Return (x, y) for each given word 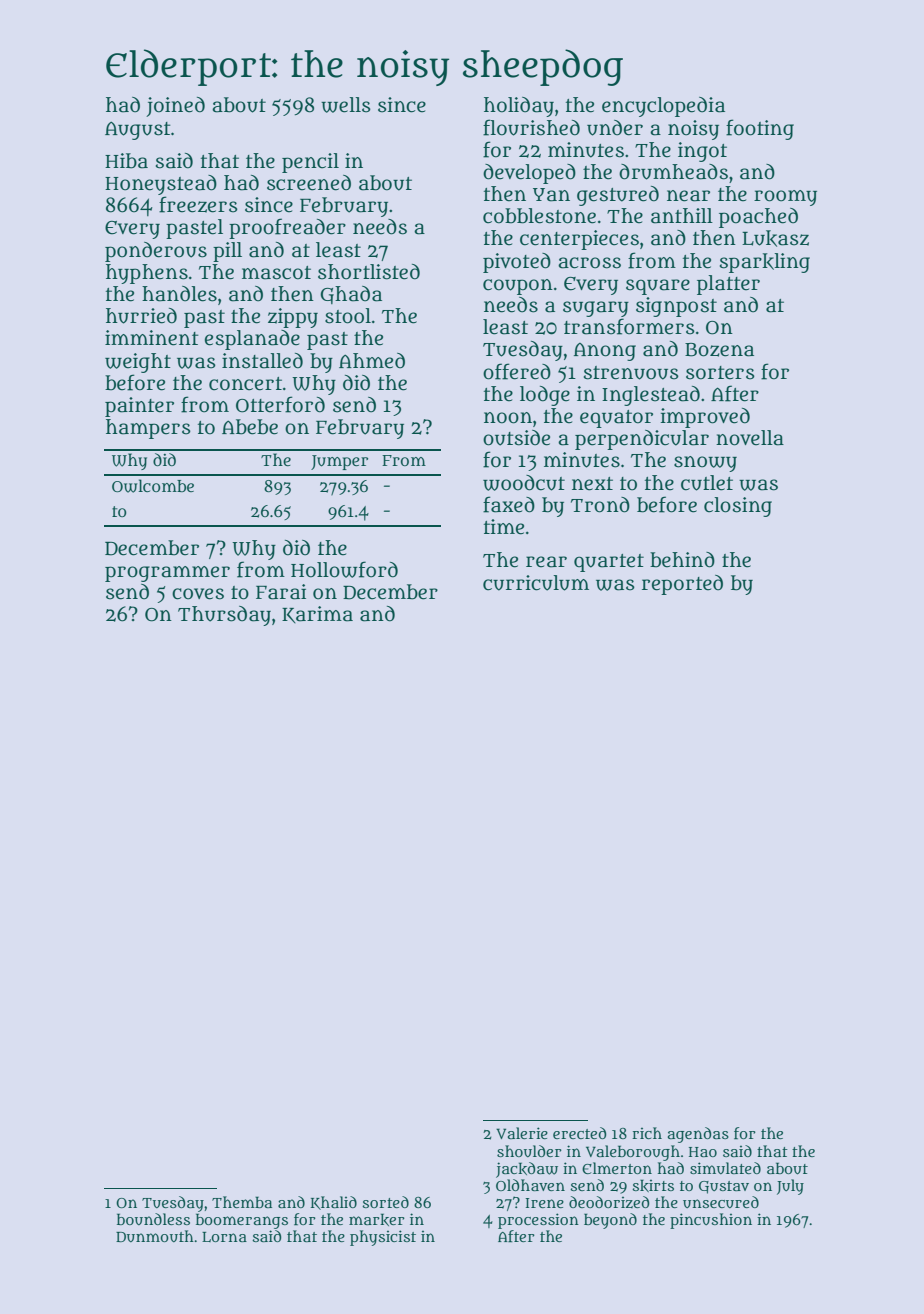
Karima (317, 614)
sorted (385, 1202)
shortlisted (369, 272)
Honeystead (161, 185)
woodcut (524, 483)
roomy (785, 198)
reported (682, 585)
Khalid (334, 1203)
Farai (281, 592)
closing (738, 507)
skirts (653, 1185)
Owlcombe (153, 486)
